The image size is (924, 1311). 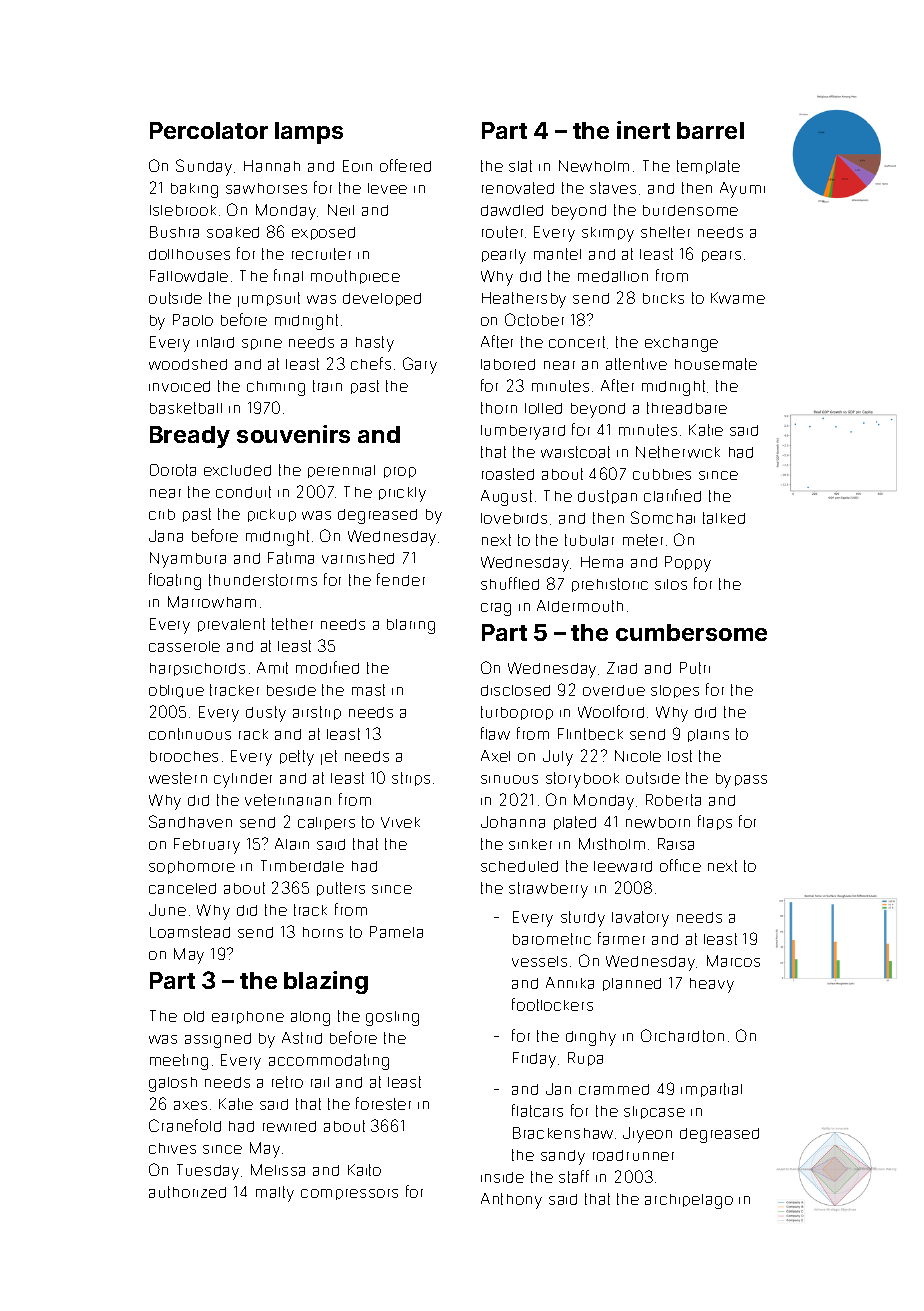 I want to click on brooches, so click(x=184, y=756).
